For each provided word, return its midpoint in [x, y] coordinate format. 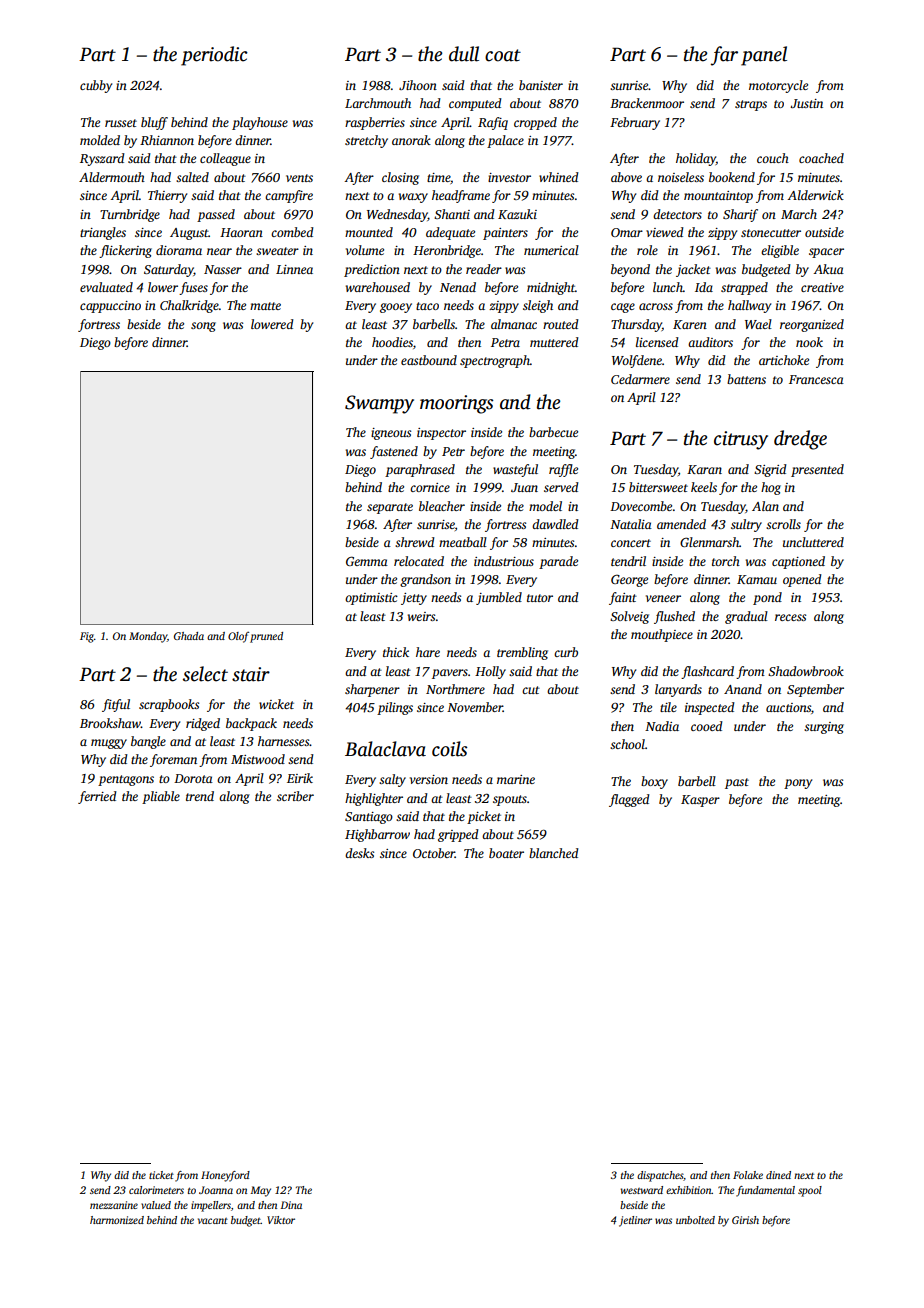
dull [464, 54]
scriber [295, 796]
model [545, 506]
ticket [161, 1175]
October [434, 853]
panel [764, 56]
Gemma [367, 561]
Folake [748, 1175]
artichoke [784, 360]
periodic [214, 56]
